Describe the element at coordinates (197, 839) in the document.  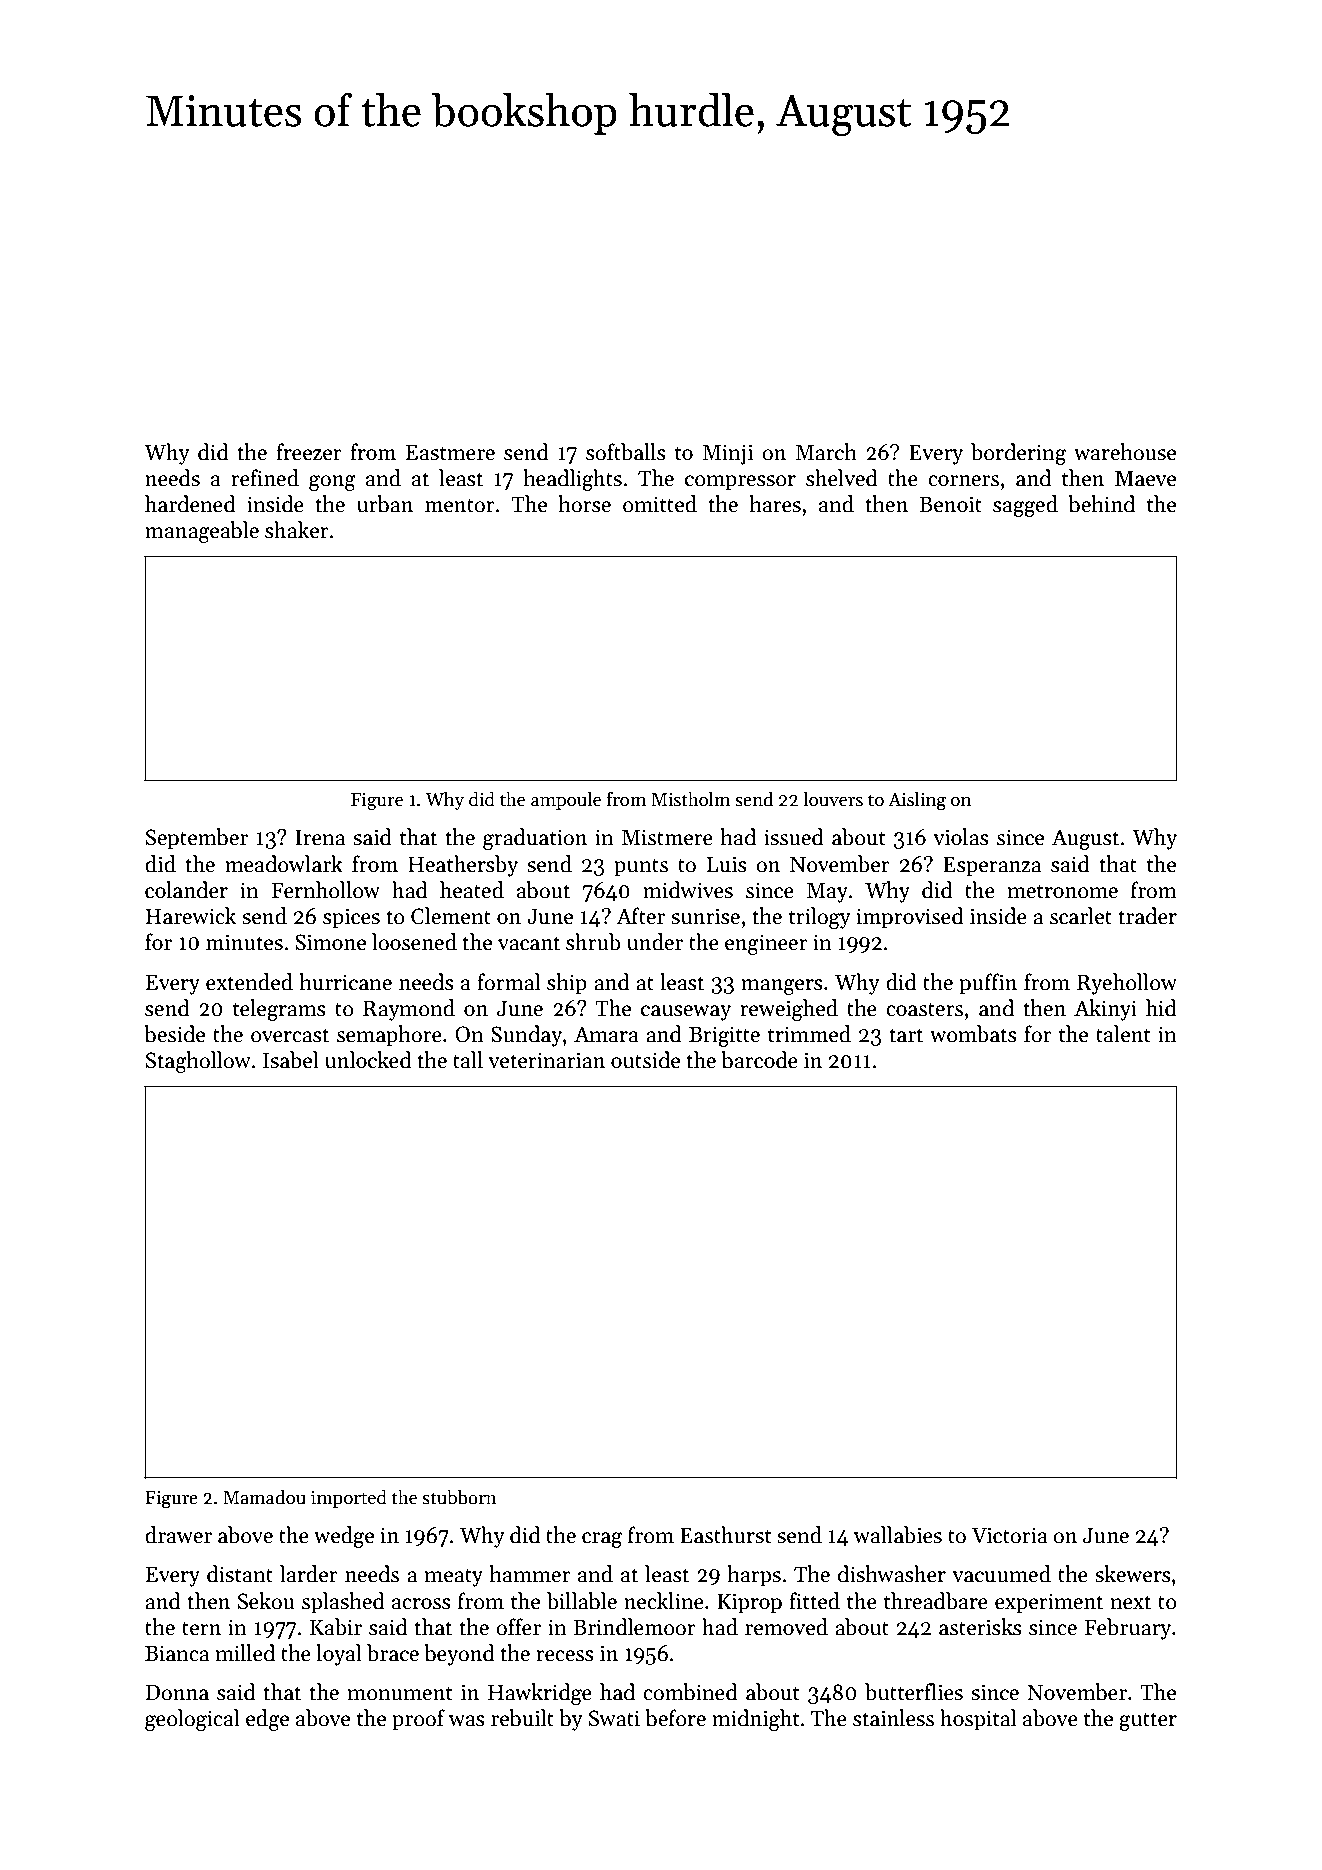
I see `September` at that location.
